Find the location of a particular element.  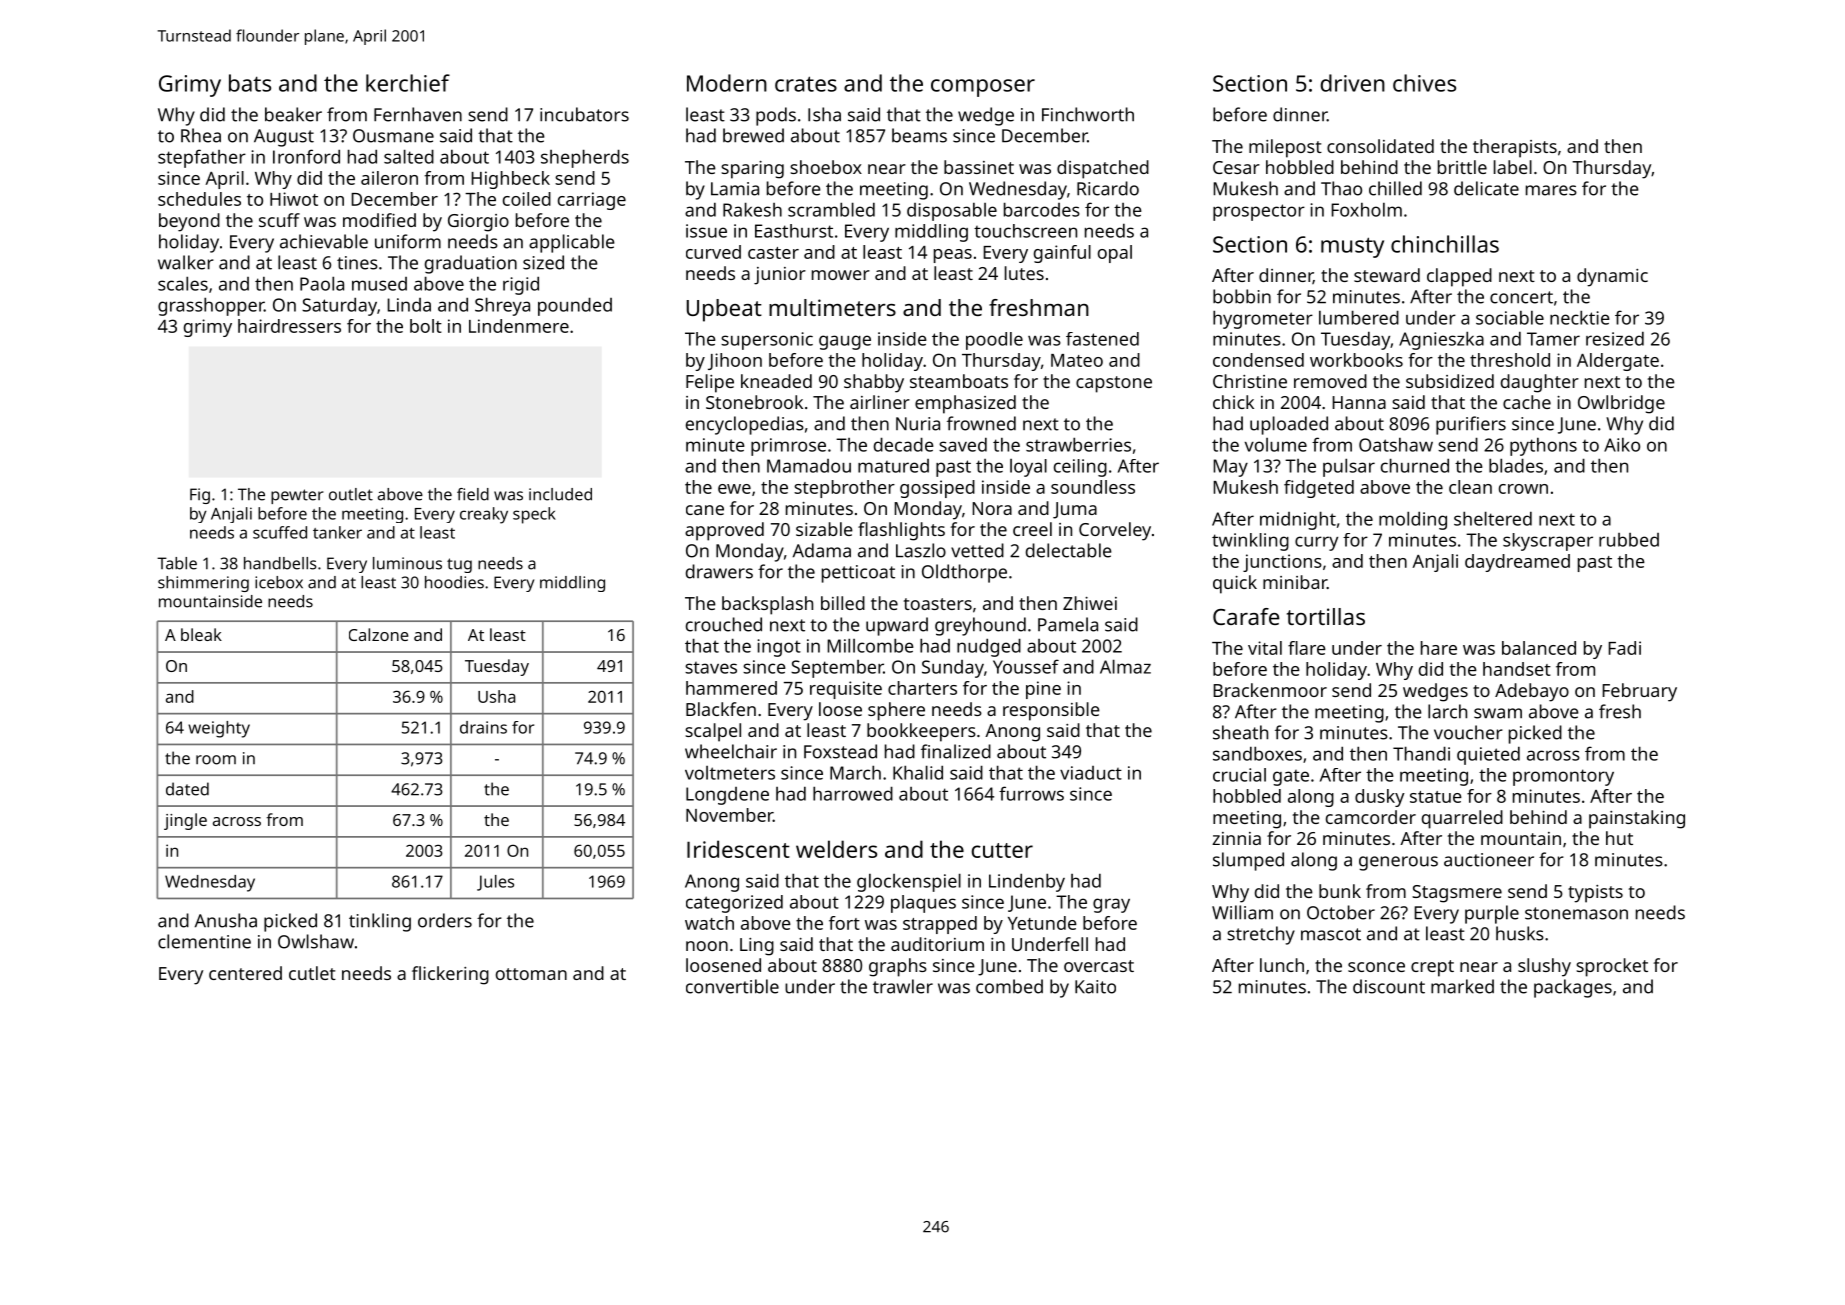

workbooks is located at coordinates (1356, 360).
